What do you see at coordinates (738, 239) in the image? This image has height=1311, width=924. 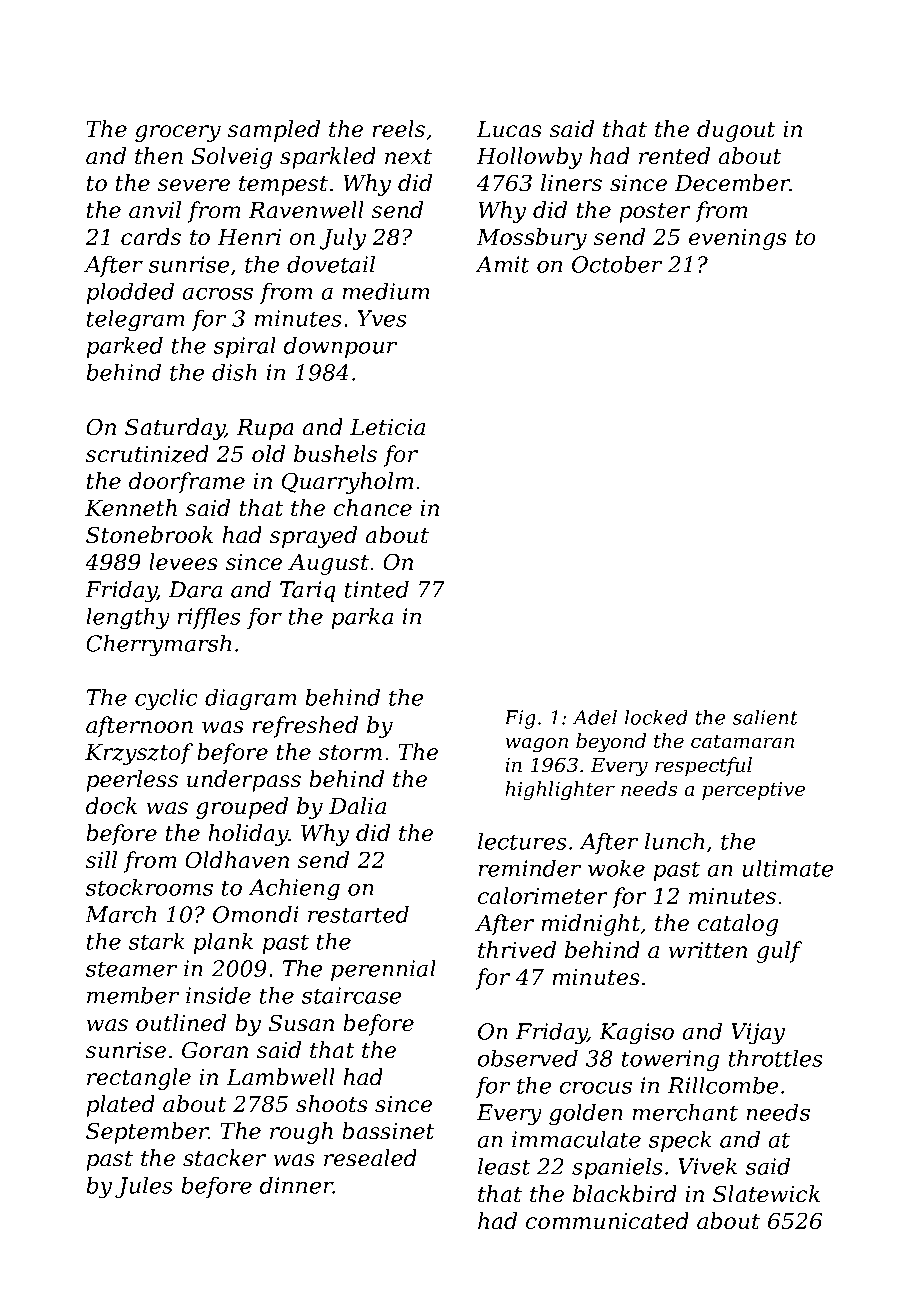 I see `evenings` at bounding box center [738, 239].
